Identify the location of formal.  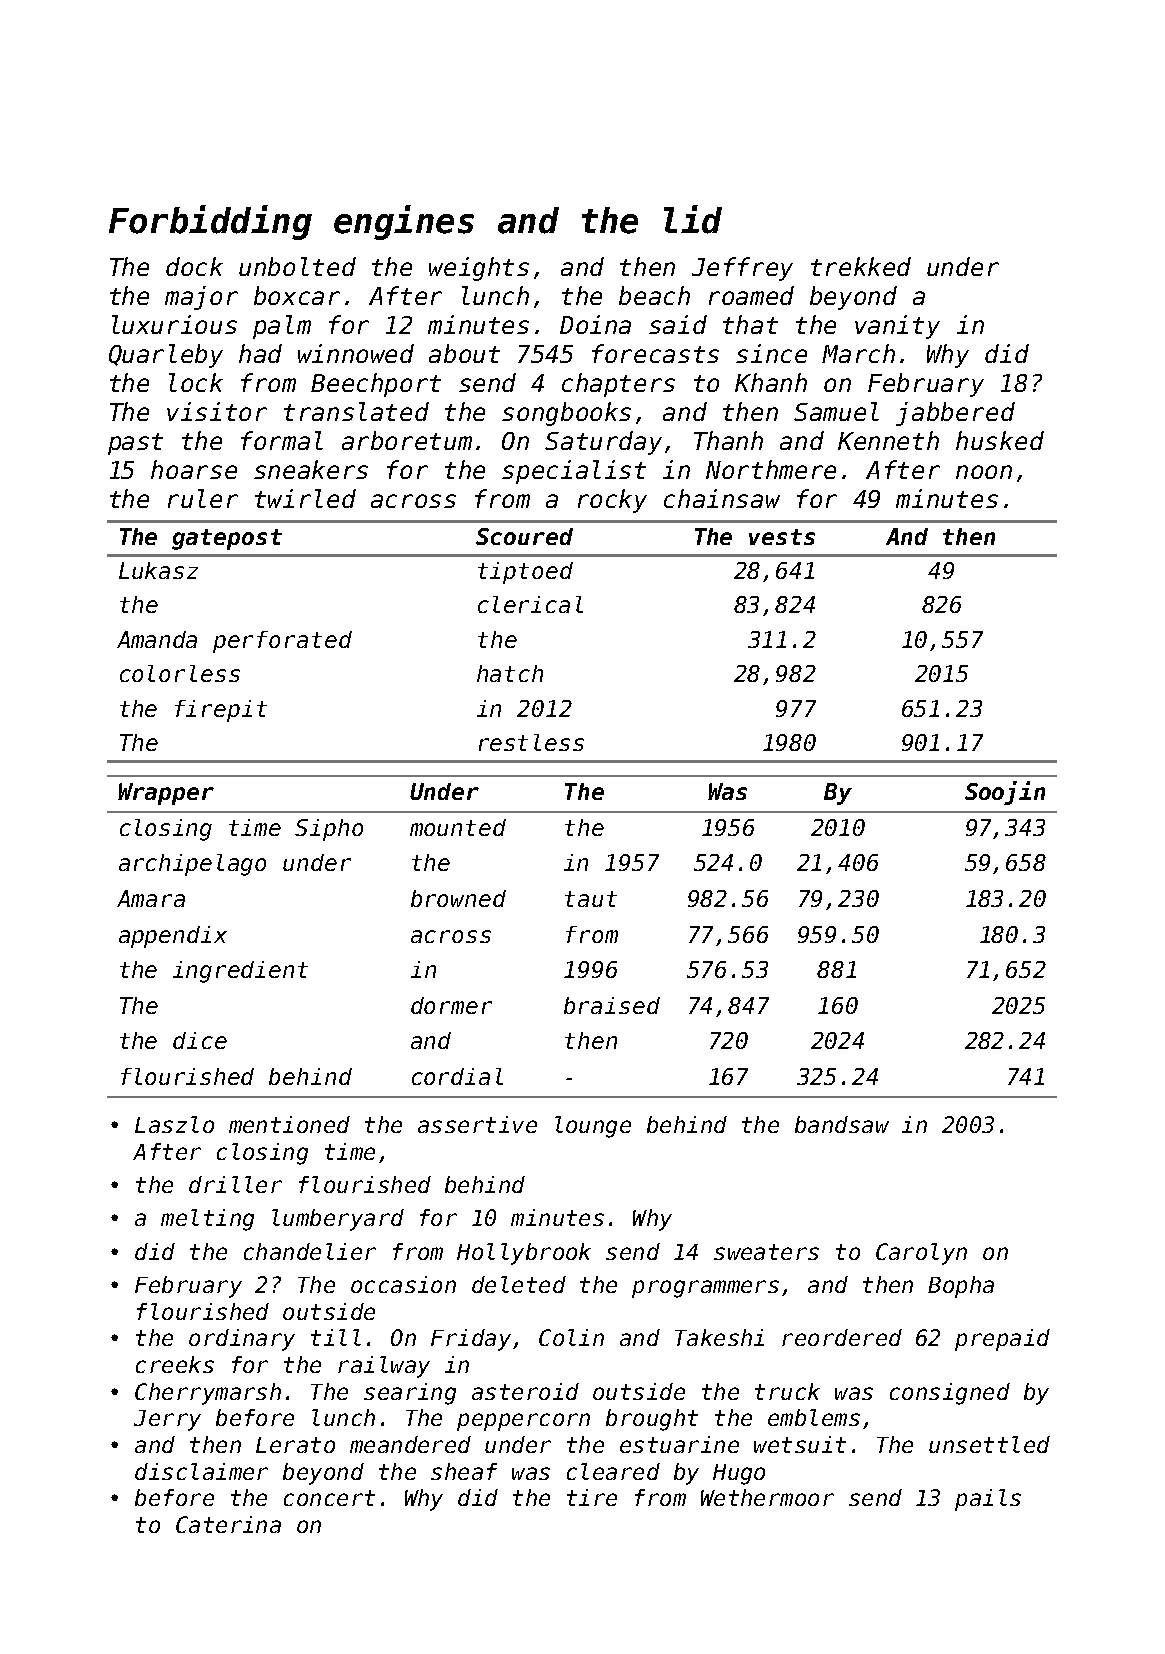
(282, 440).
